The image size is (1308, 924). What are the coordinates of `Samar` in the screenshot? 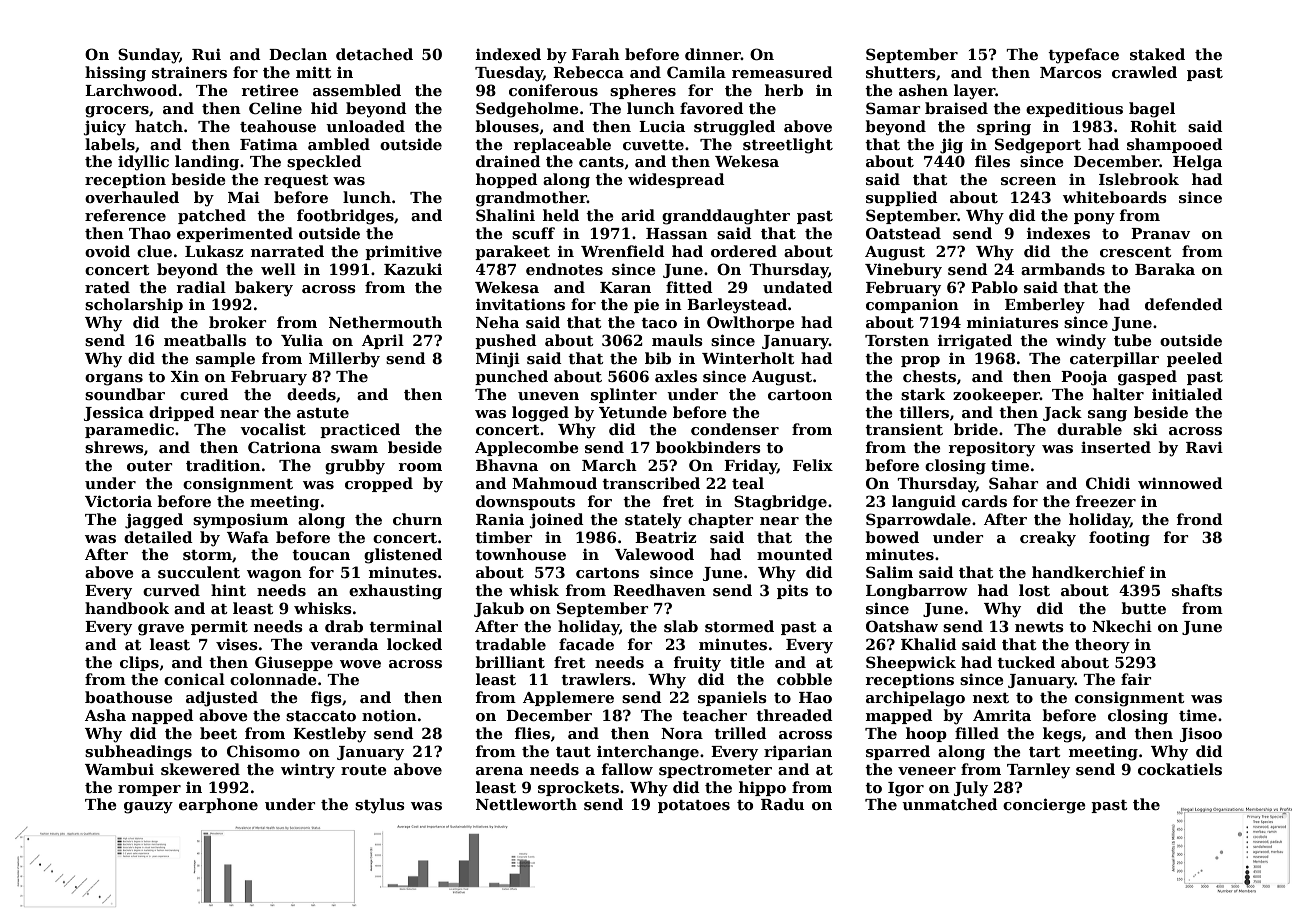 It's located at (893, 108).
